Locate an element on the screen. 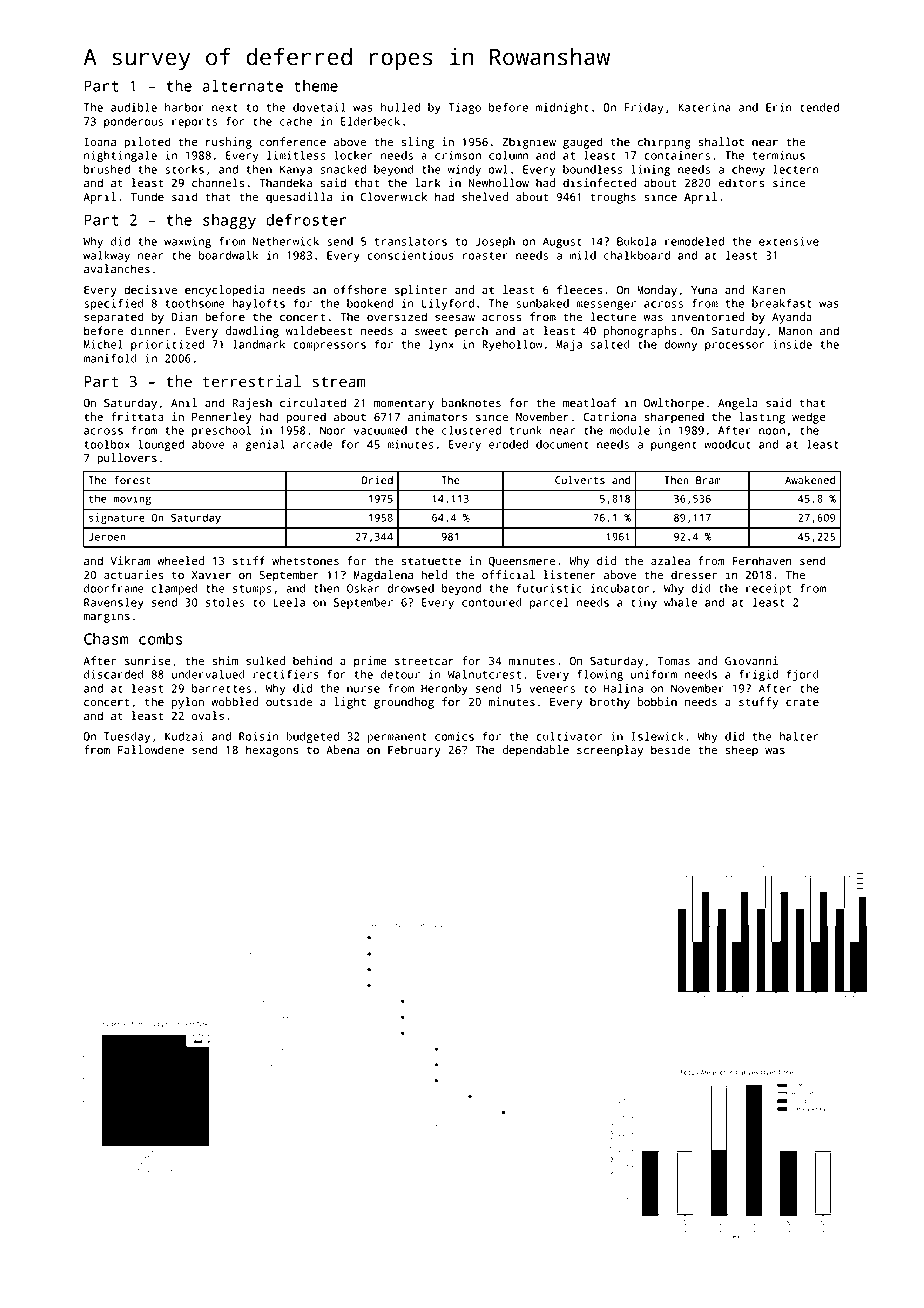 This screenshot has height=1308, width=924. meatloaf is located at coordinates (589, 403).
